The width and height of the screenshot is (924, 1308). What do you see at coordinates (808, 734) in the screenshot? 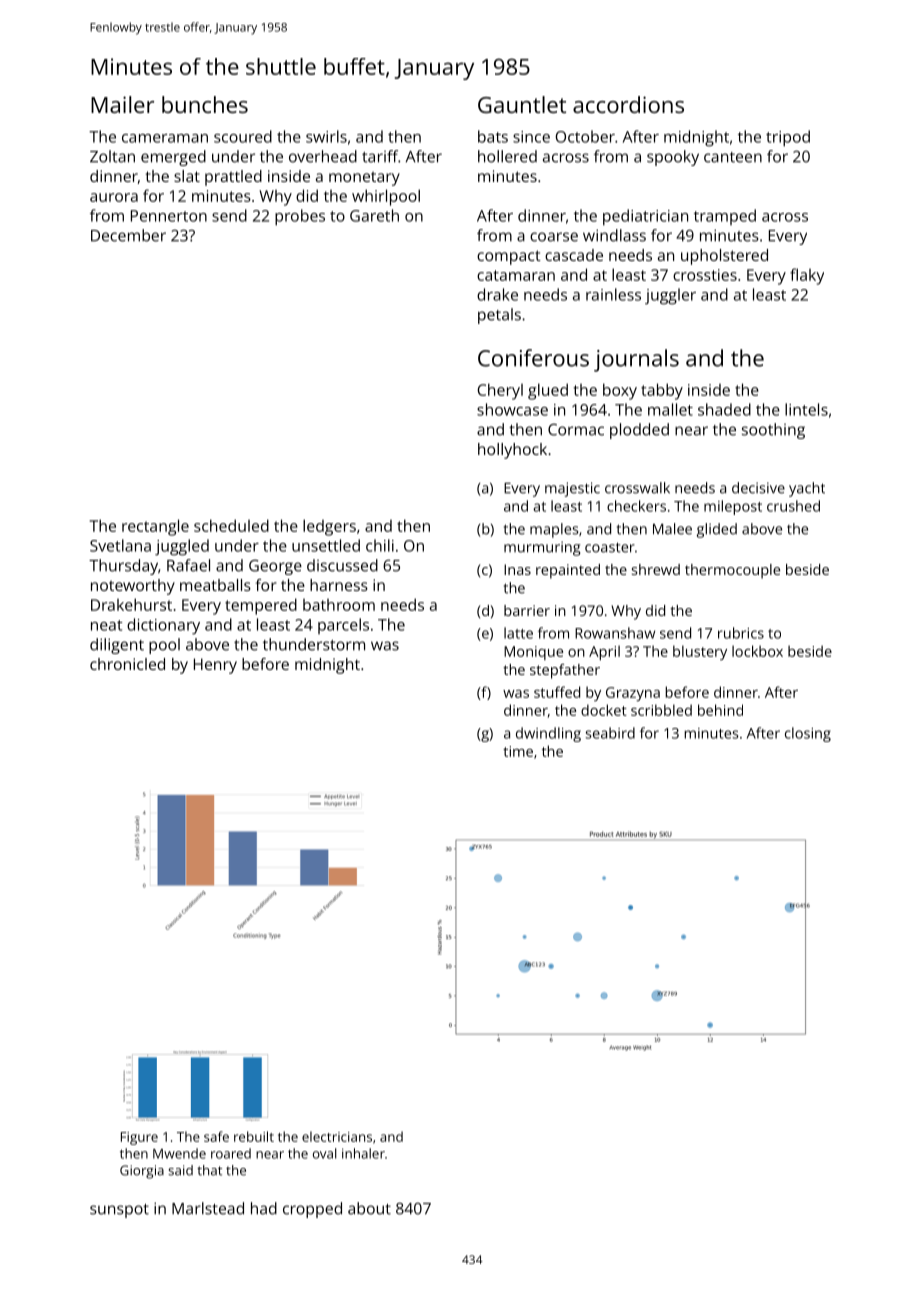
I see `closing` at bounding box center [808, 734].
